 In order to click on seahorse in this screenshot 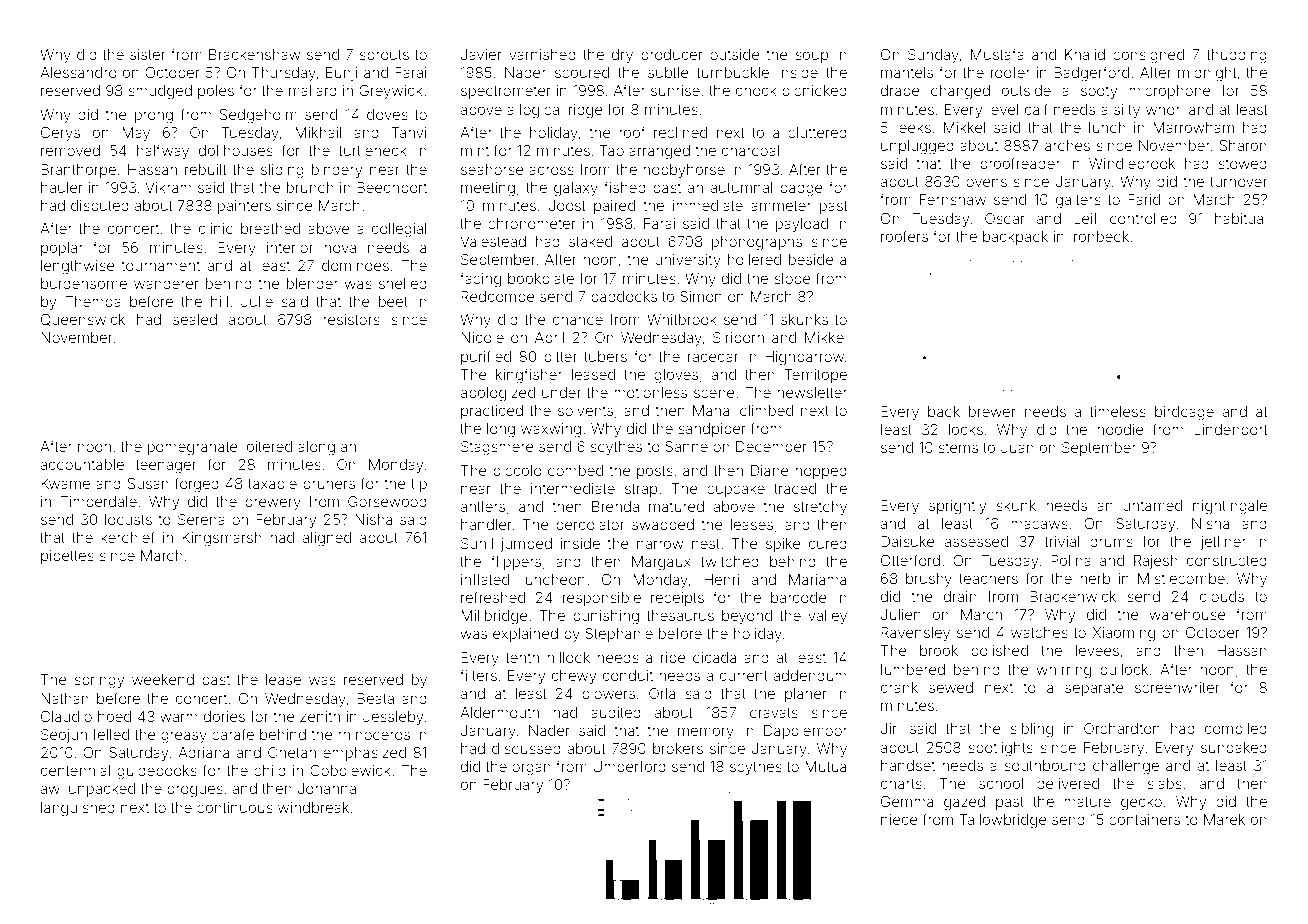, I will do `click(492, 169)`.
